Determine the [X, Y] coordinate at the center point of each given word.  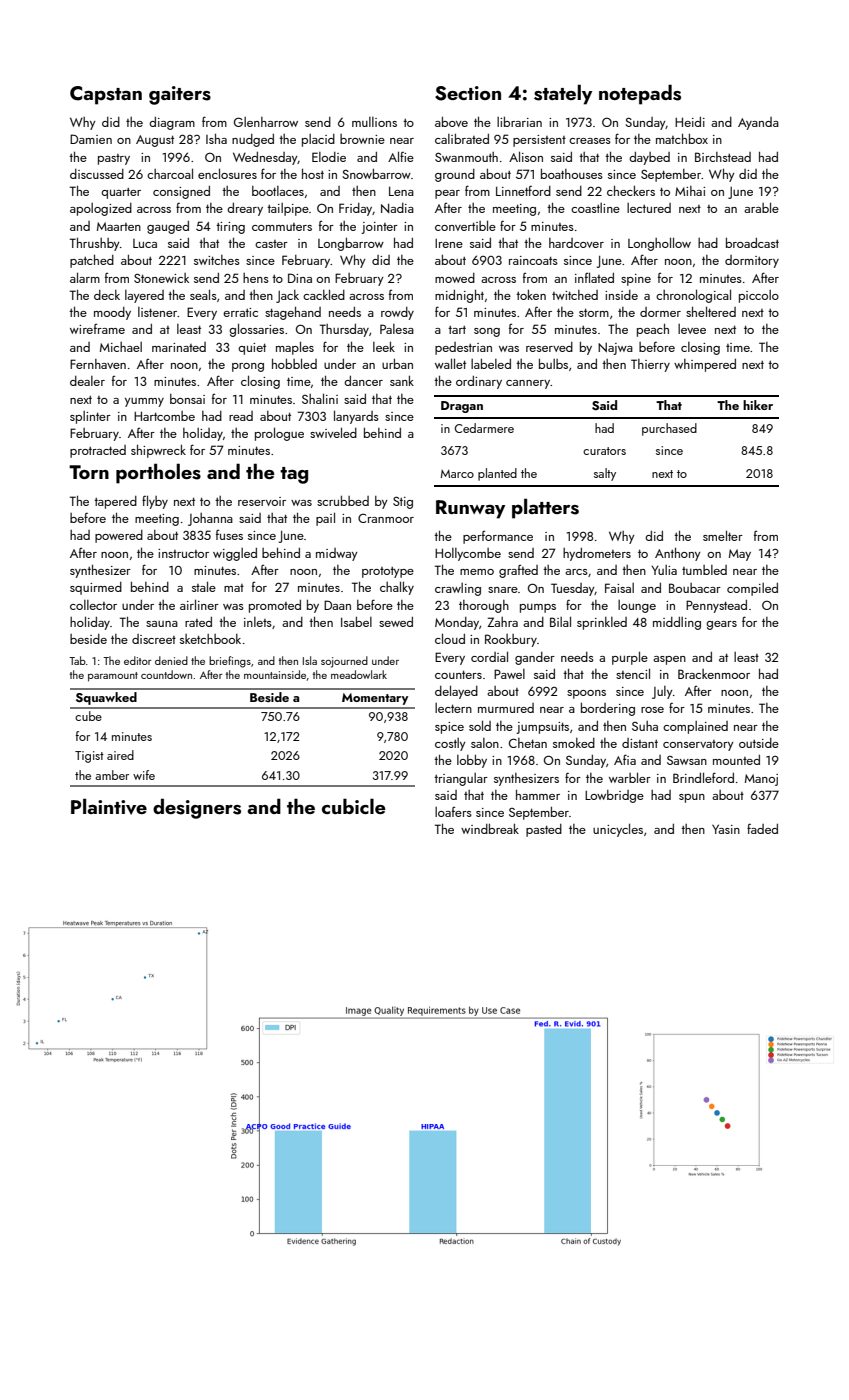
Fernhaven [98, 364]
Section [468, 93]
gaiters [180, 95]
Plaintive [109, 806]
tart [457, 330]
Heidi [690, 122]
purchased [669, 429]
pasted [544, 830]
